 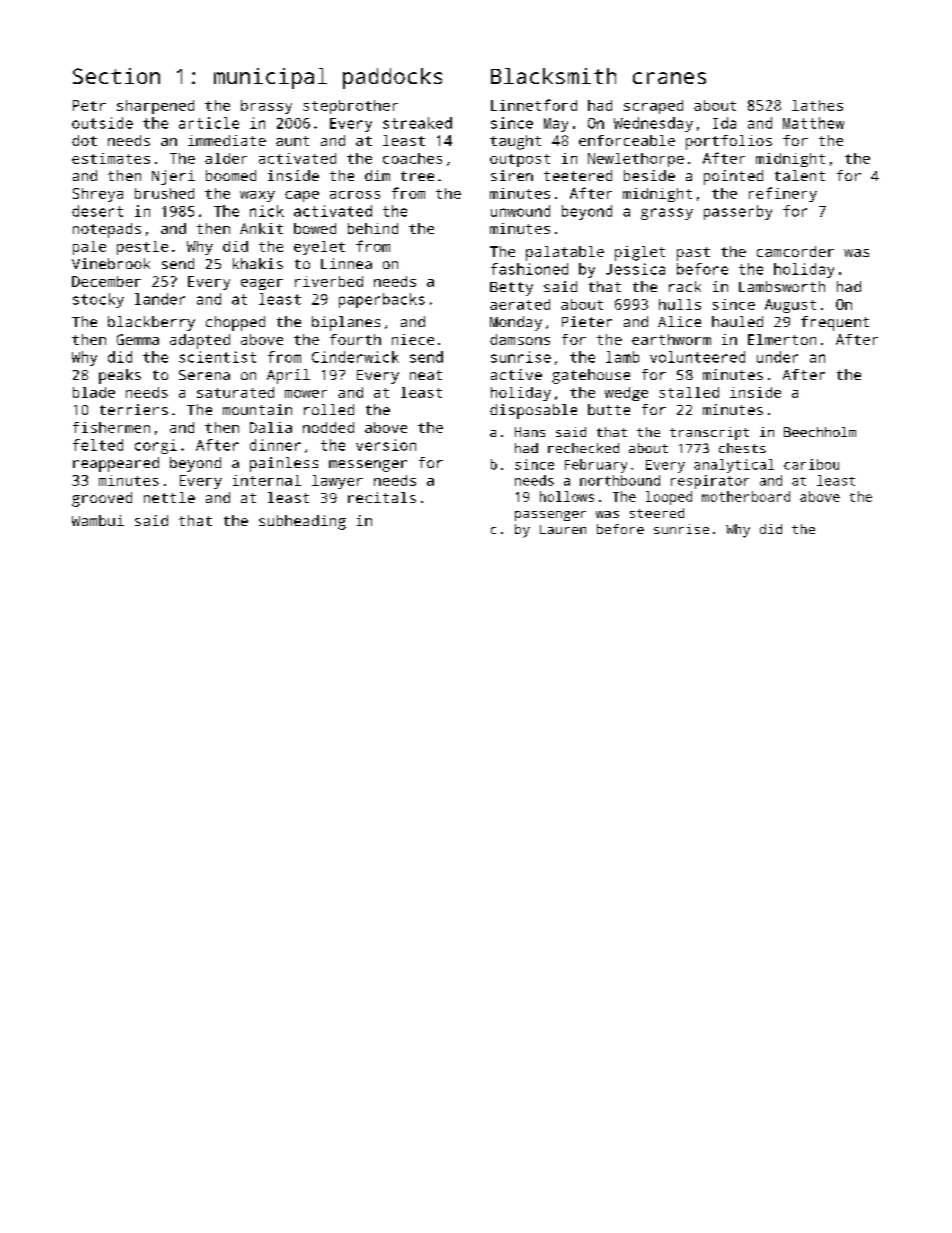 What do you see at coordinates (516, 374) in the screenshot?
I see `active` at bounding box center [516, 374].
